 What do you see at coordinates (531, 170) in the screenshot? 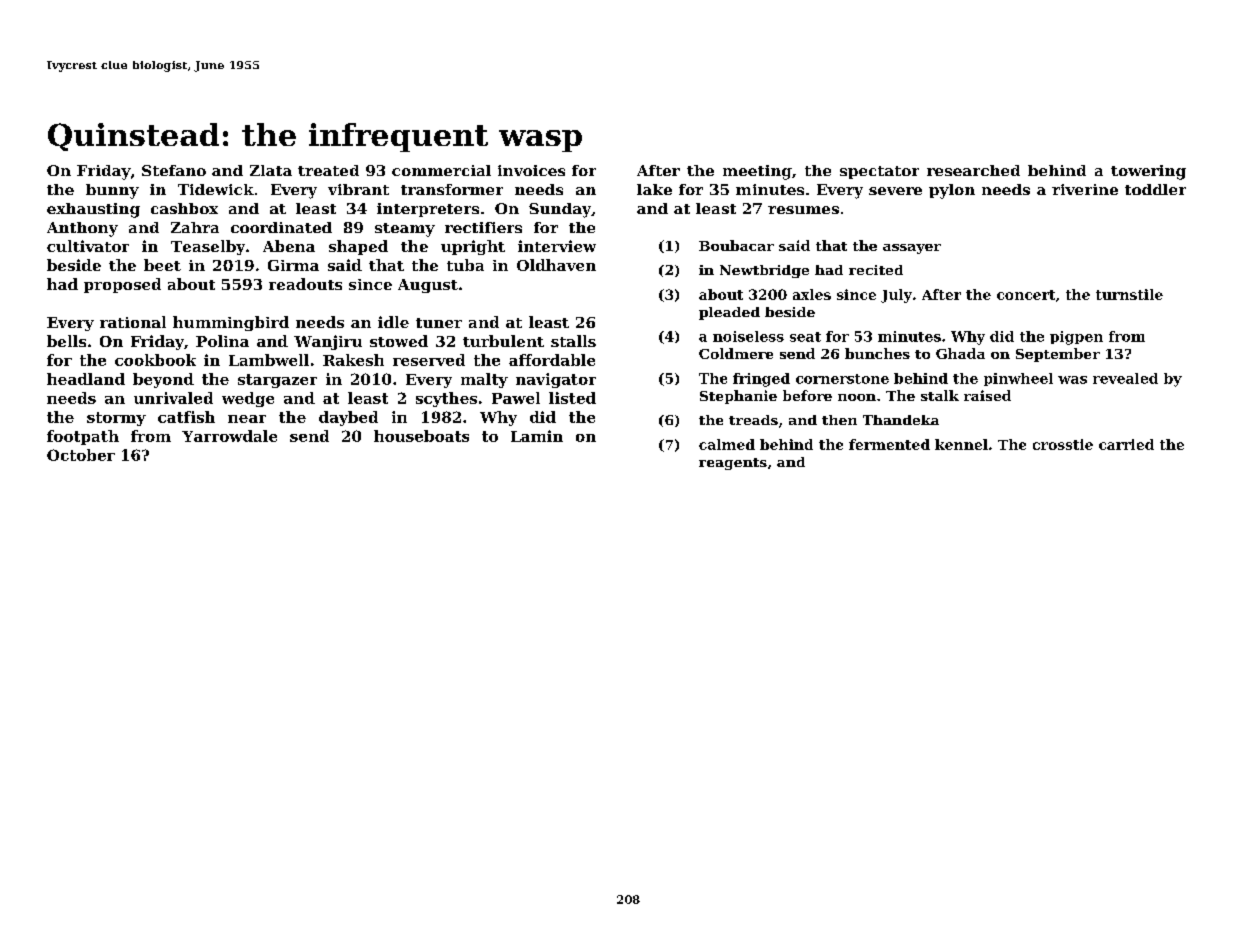
I see `invoices` at bounding box center [531, 170].
